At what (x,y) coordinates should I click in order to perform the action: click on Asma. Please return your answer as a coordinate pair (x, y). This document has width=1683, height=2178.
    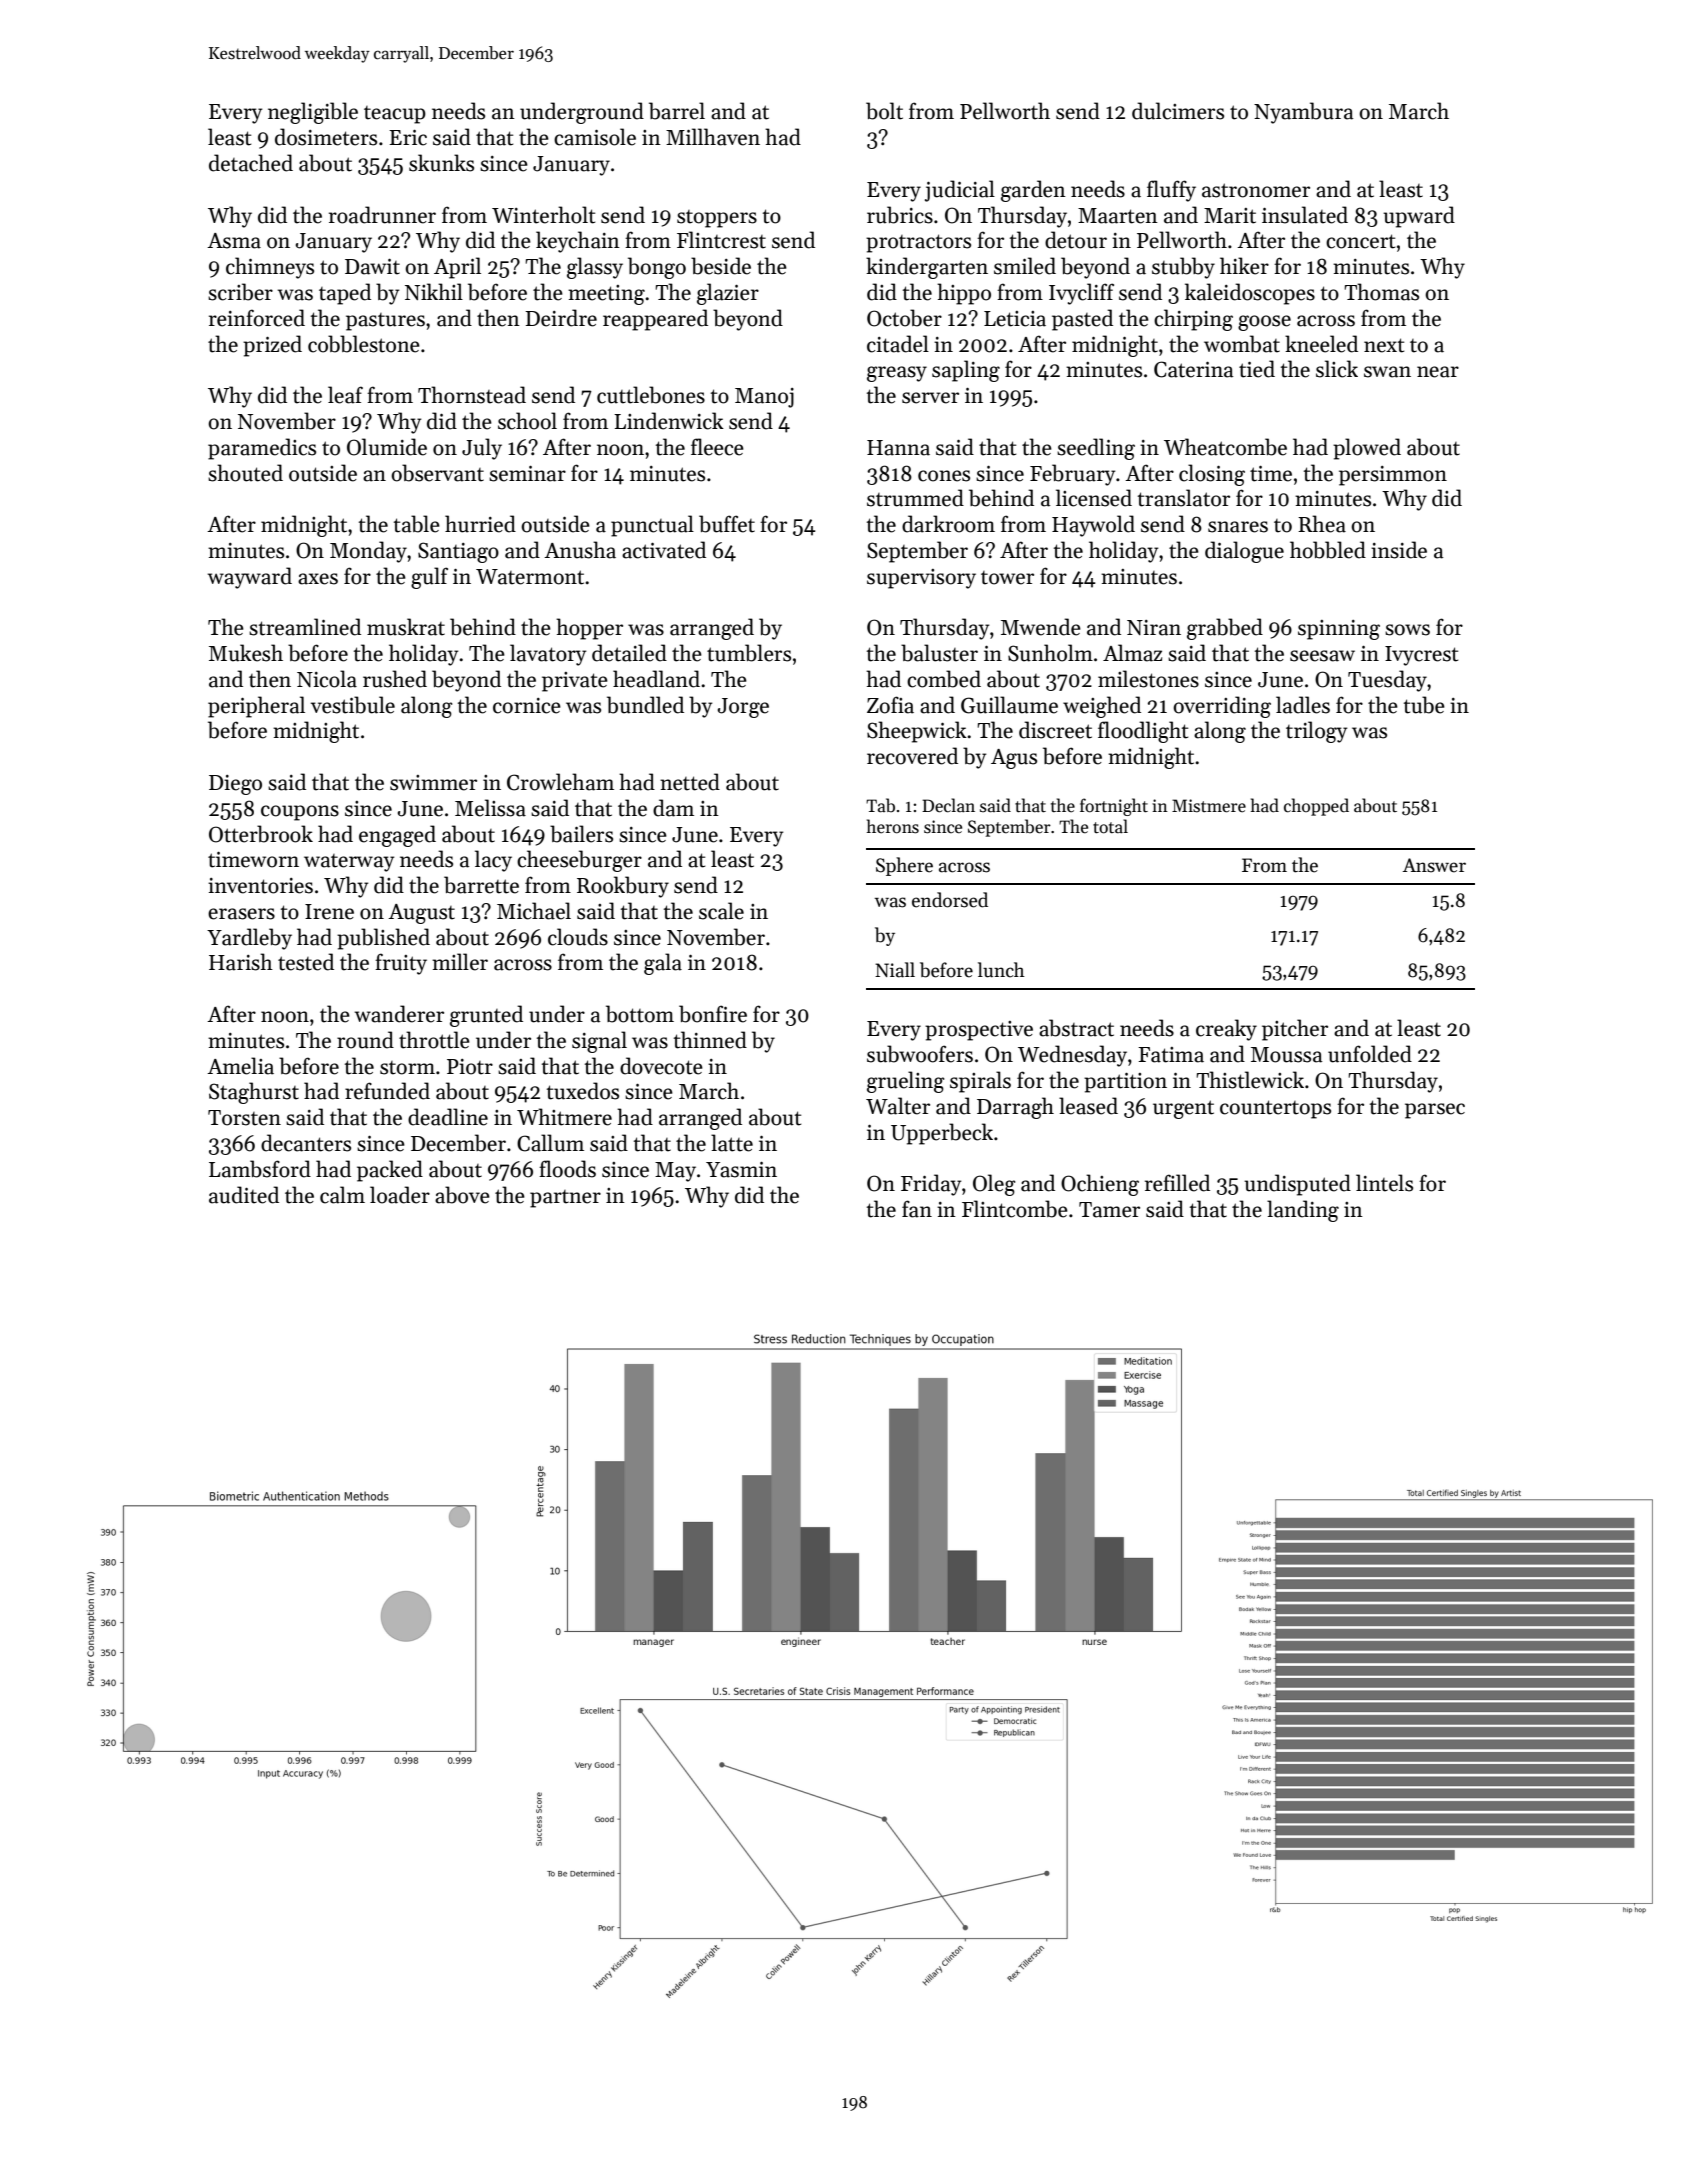
    Looking at the image, I should click on (234, 241).
